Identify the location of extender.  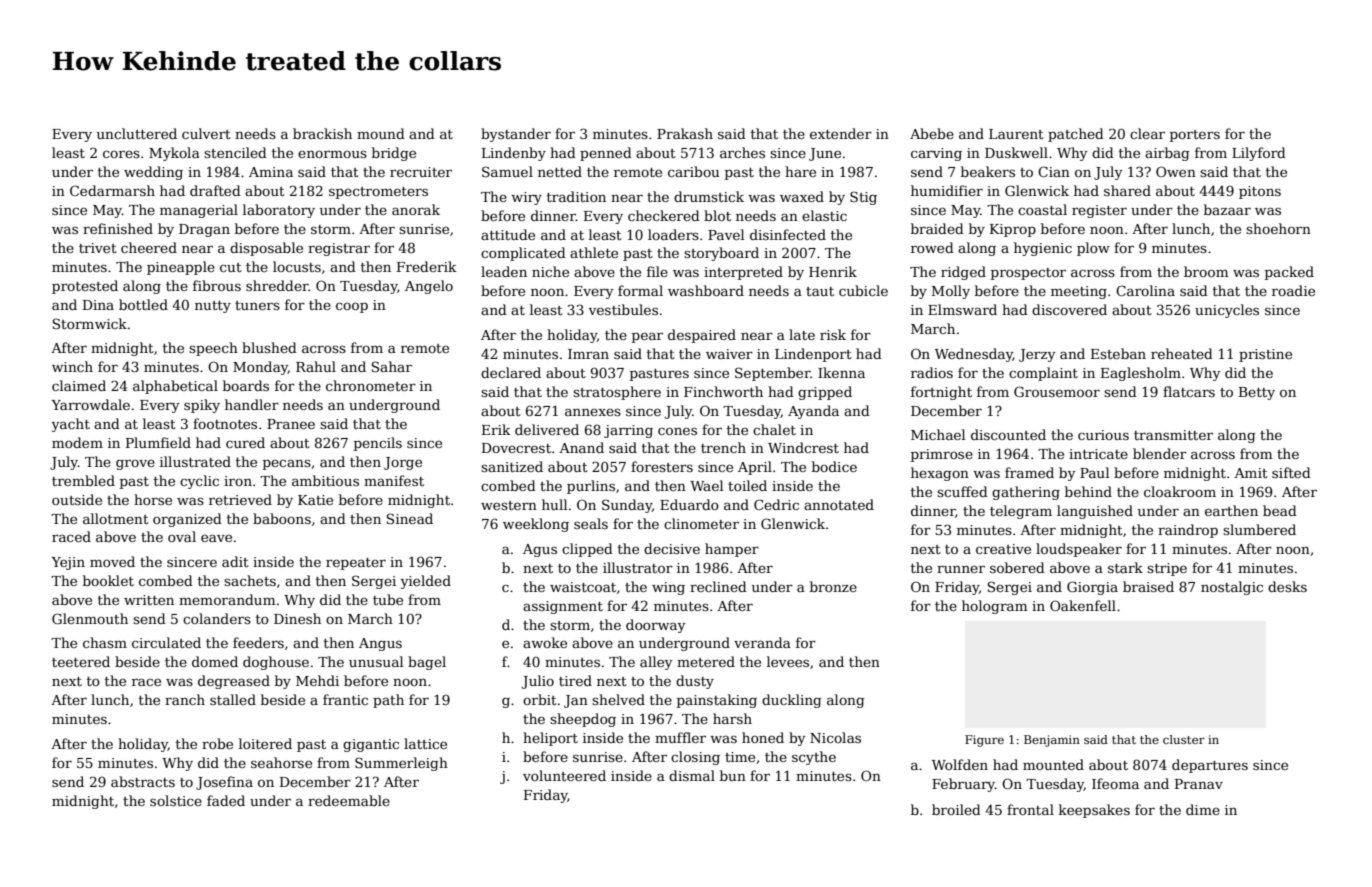
(841, 133).
